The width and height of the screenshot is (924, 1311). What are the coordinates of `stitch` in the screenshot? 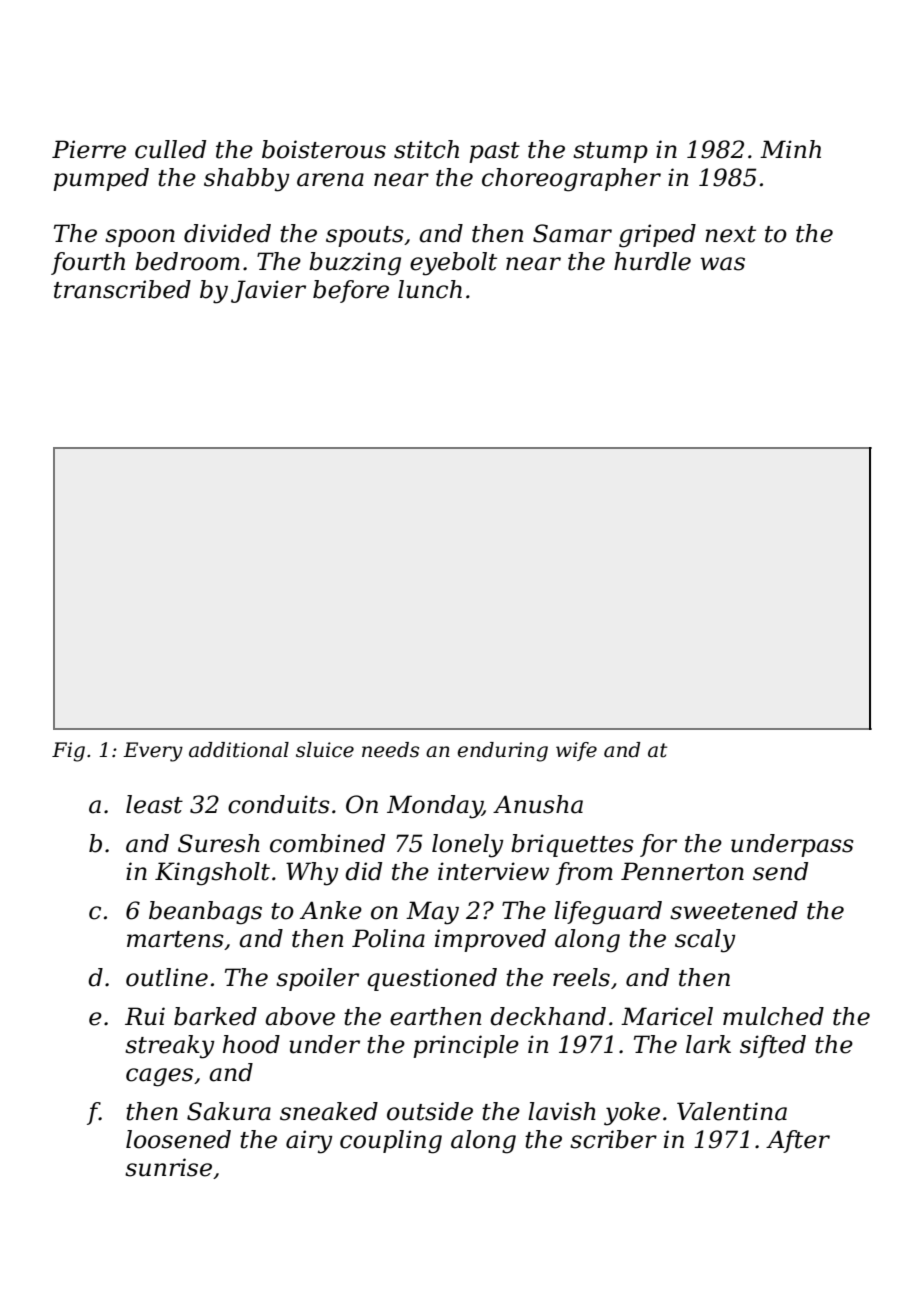 It's located at (426, 149).
